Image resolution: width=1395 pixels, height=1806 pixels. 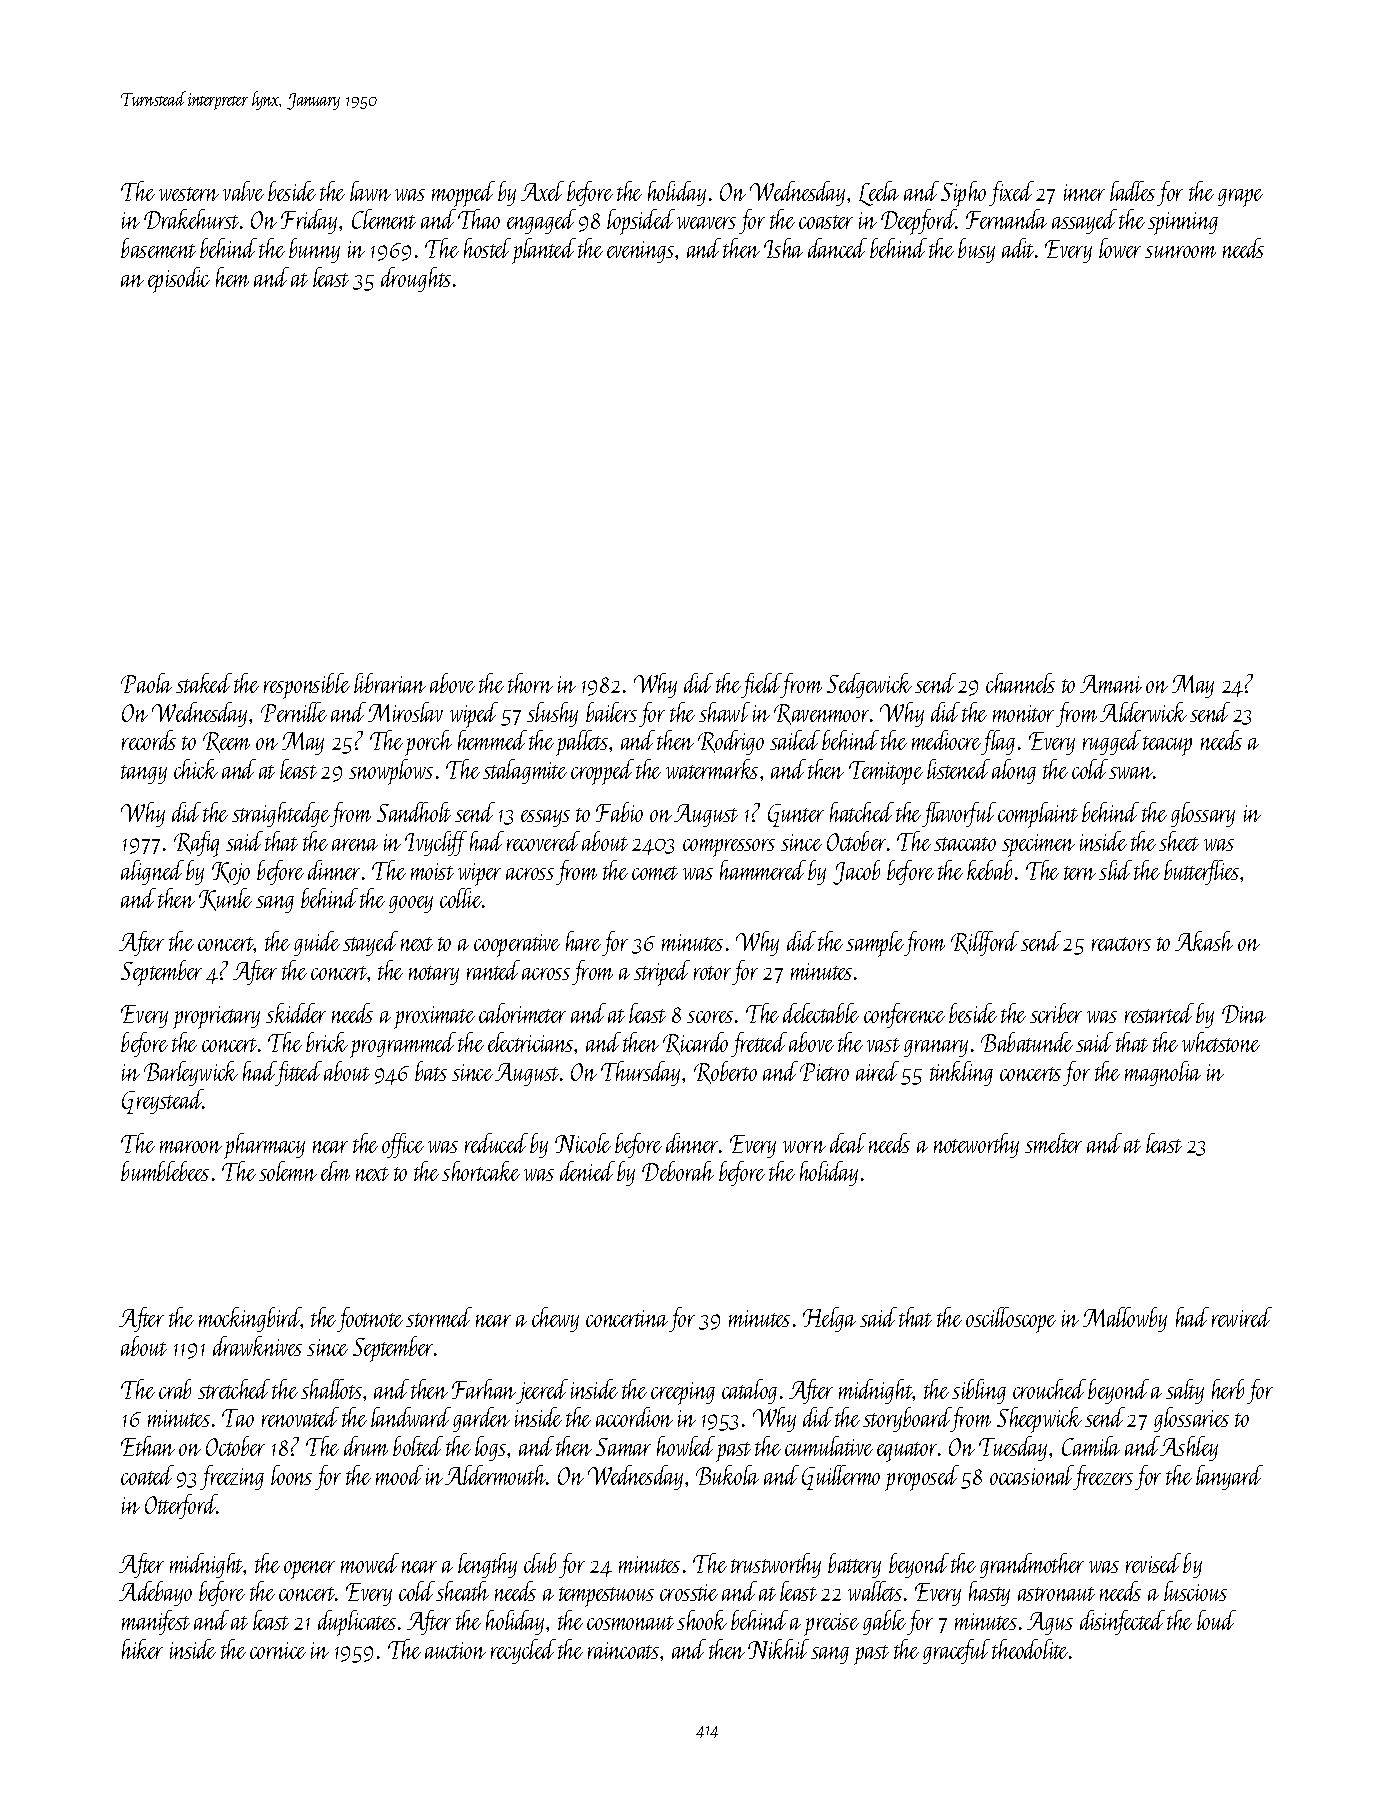 I want to click on fixed, so click(x=1011, y=193).
